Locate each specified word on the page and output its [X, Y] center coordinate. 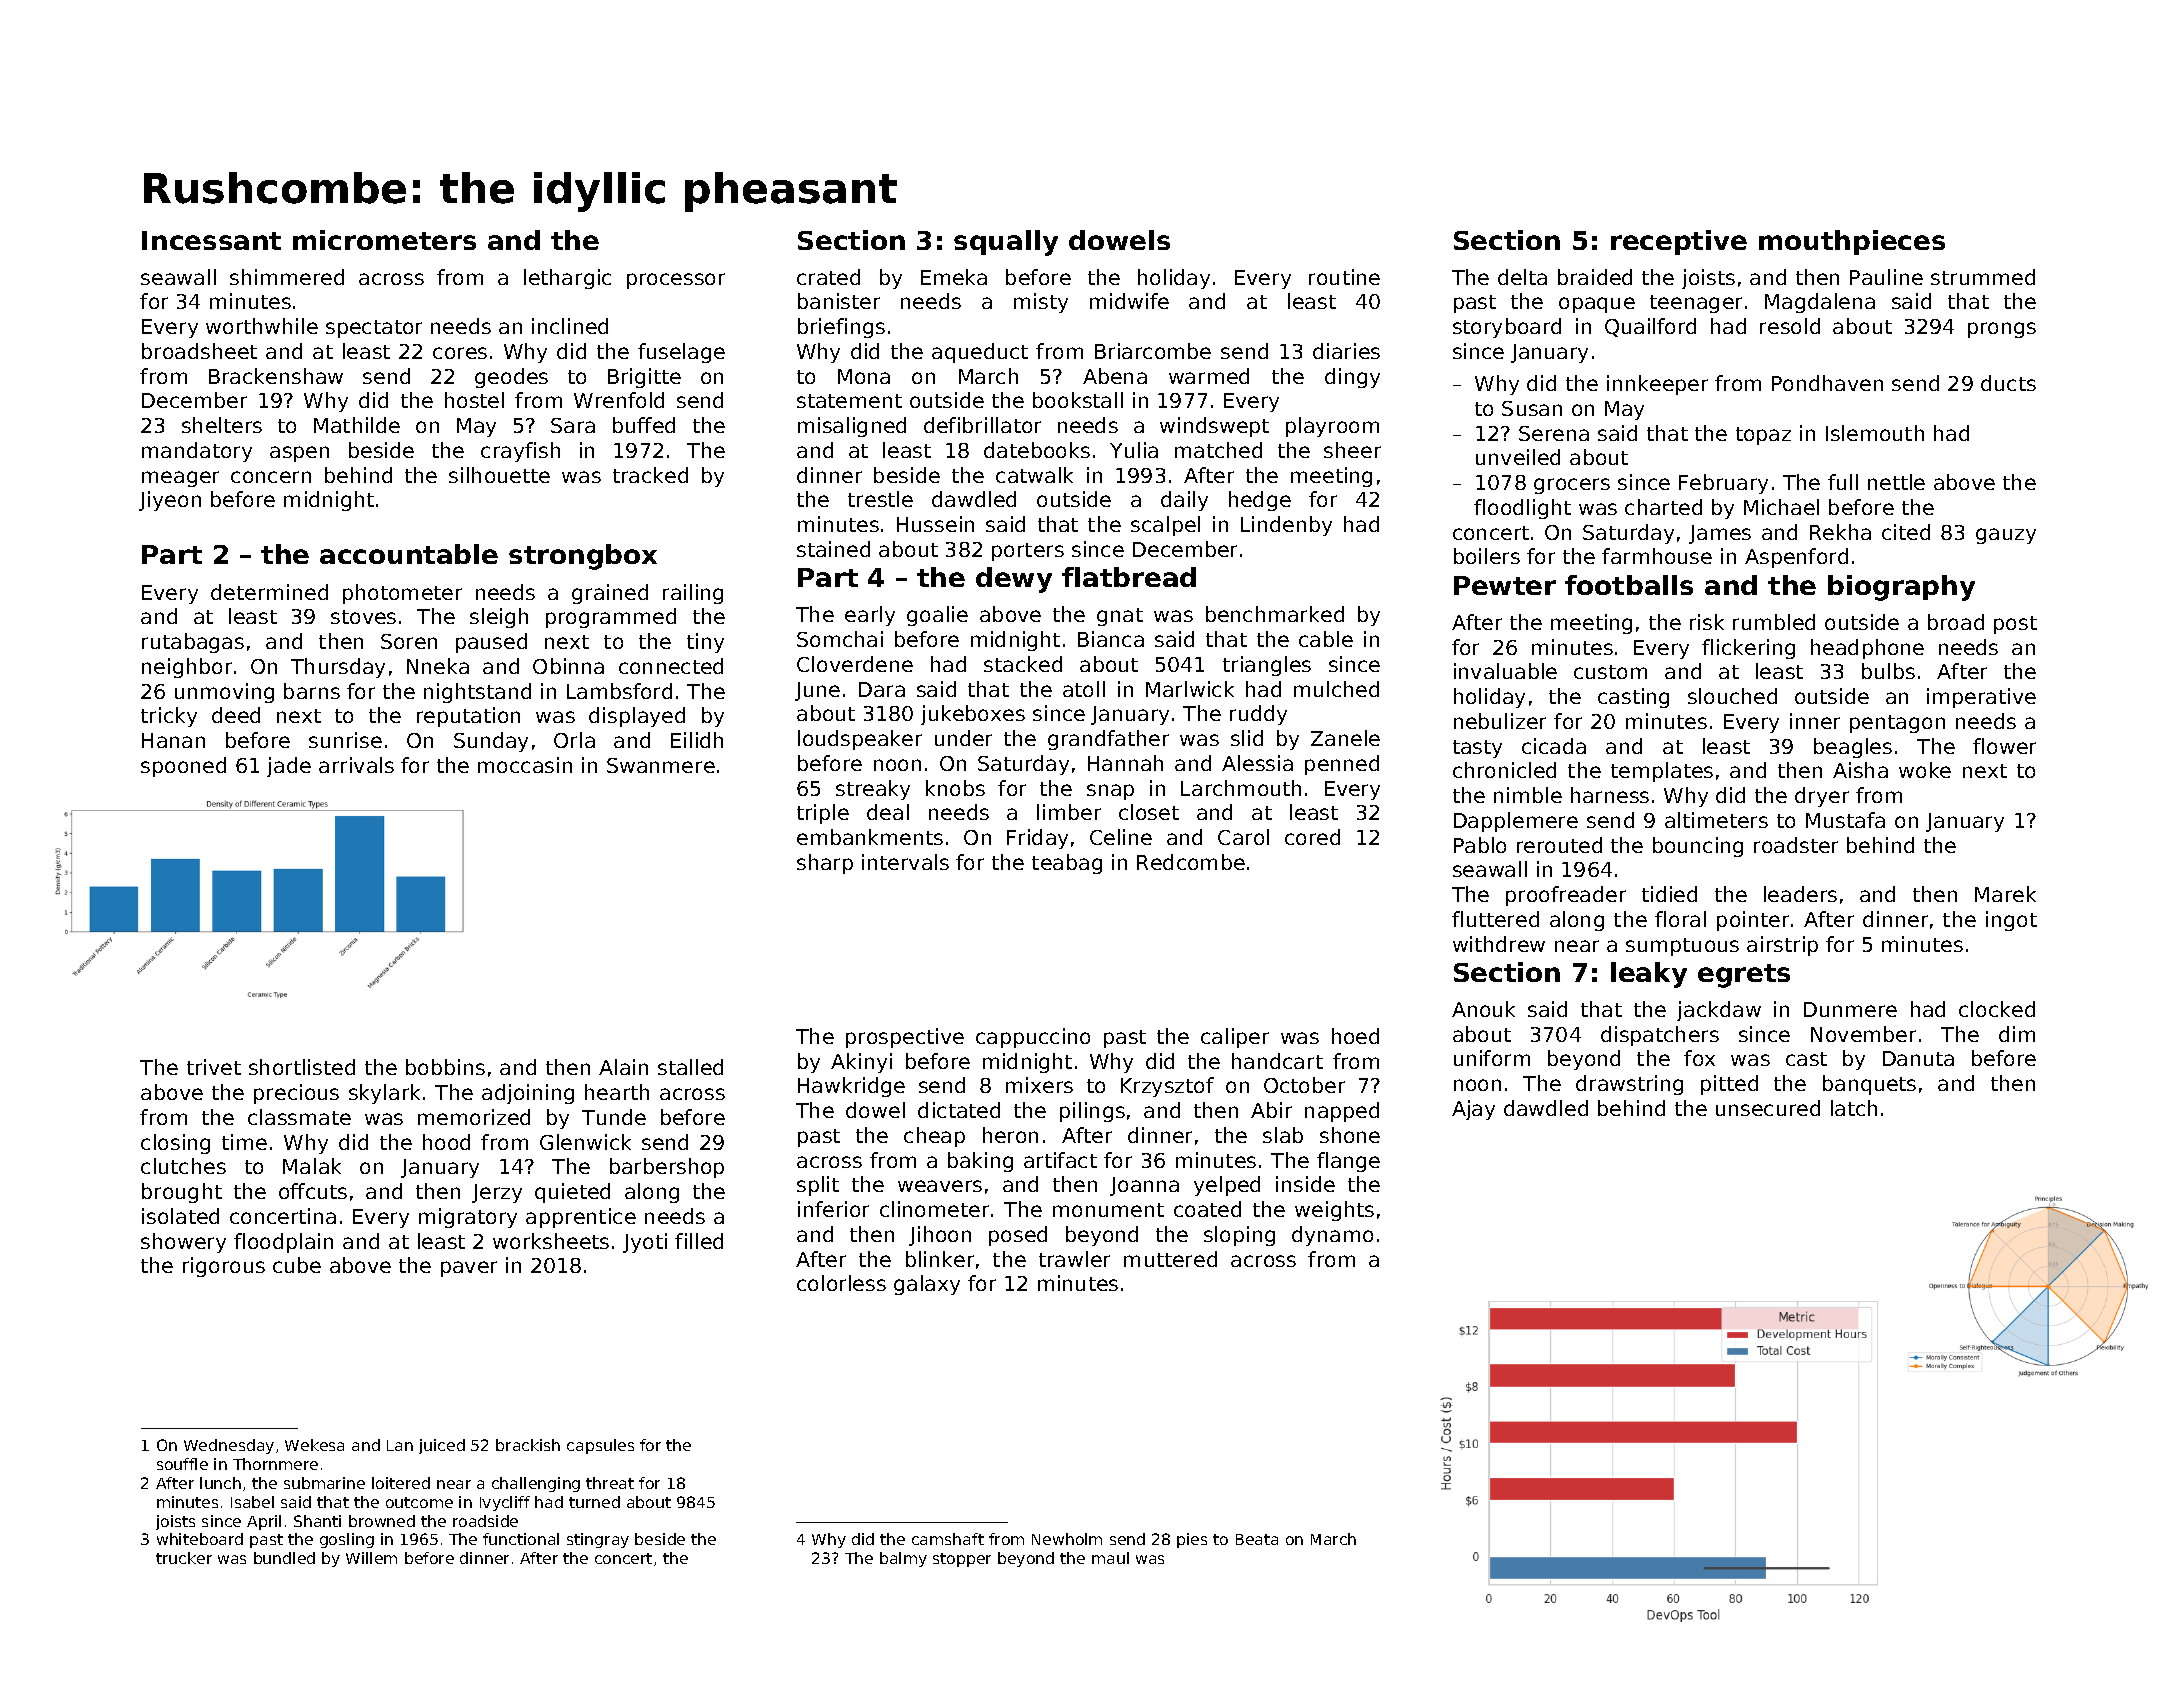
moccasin [525, 765]
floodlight [1522, 509]
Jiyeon [170, 501]
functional [521, 1539]
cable [1326, 639]
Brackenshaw [276, 376]
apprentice [581, 1218]
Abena [1115, 376]
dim [2017, 1034]
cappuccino [1033, 1038]
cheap [934, 1137]
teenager [1696, 304]
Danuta [1918, 1058]
